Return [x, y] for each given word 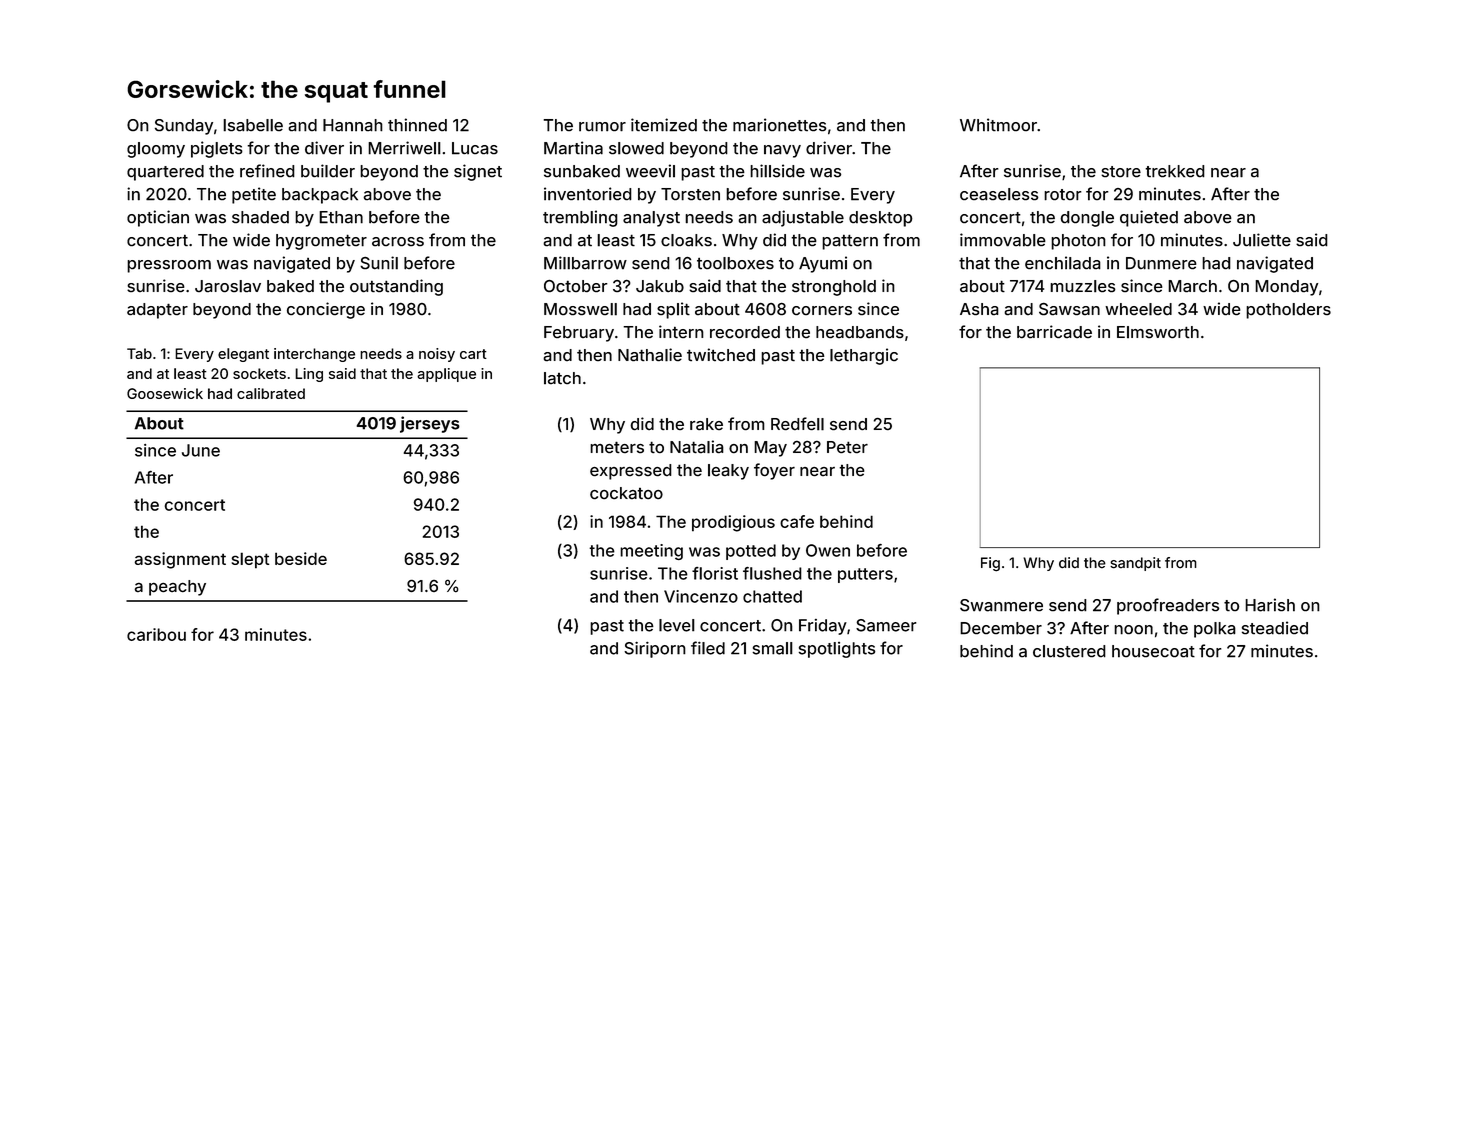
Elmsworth [1158, 332]
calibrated [271, 393]
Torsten [690, 194]
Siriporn [655, 650]
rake [706, 424]
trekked [1175, 171]
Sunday [184, 127]
